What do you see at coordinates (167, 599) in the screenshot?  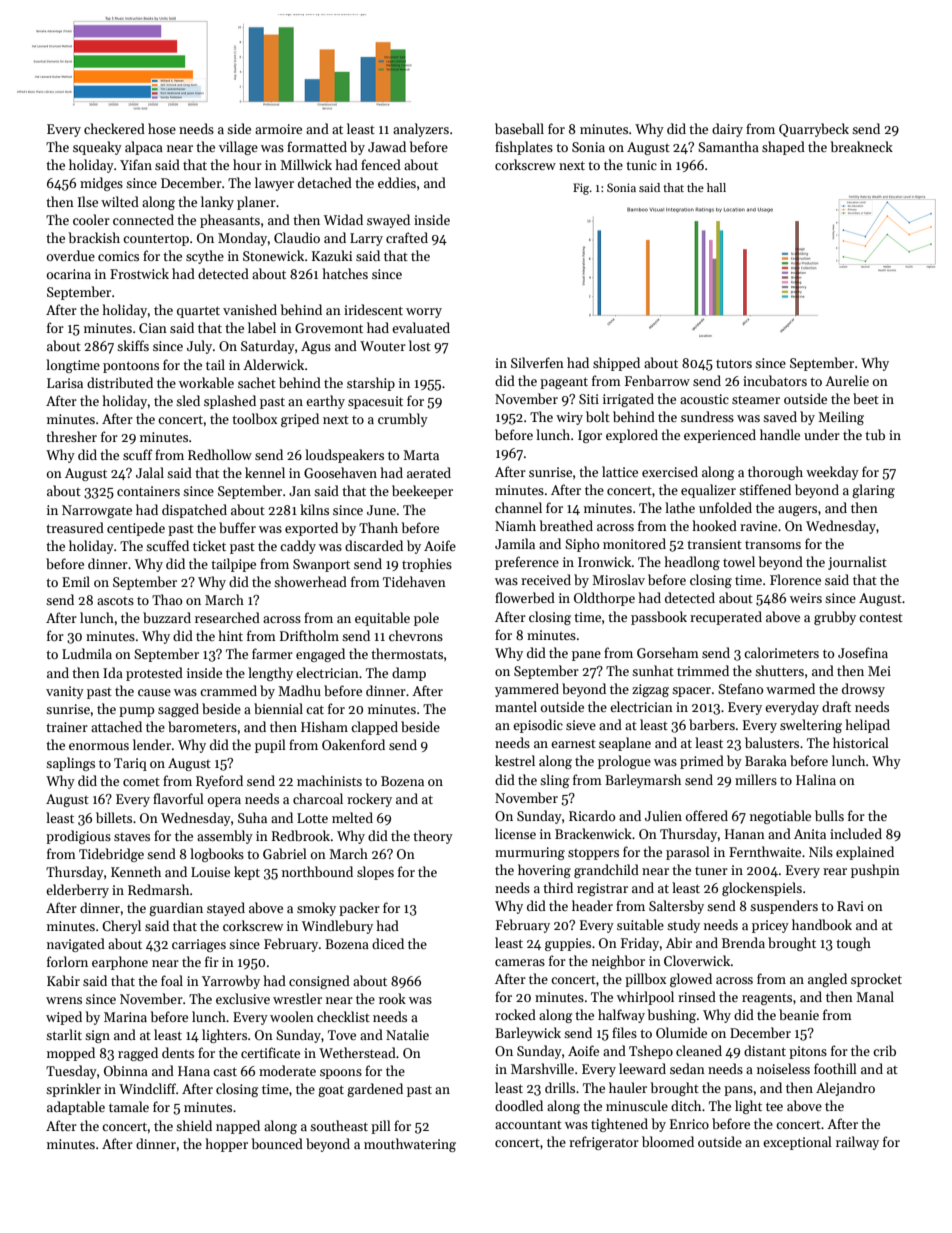 I see `Thao` at bounding box center [167, 599].
